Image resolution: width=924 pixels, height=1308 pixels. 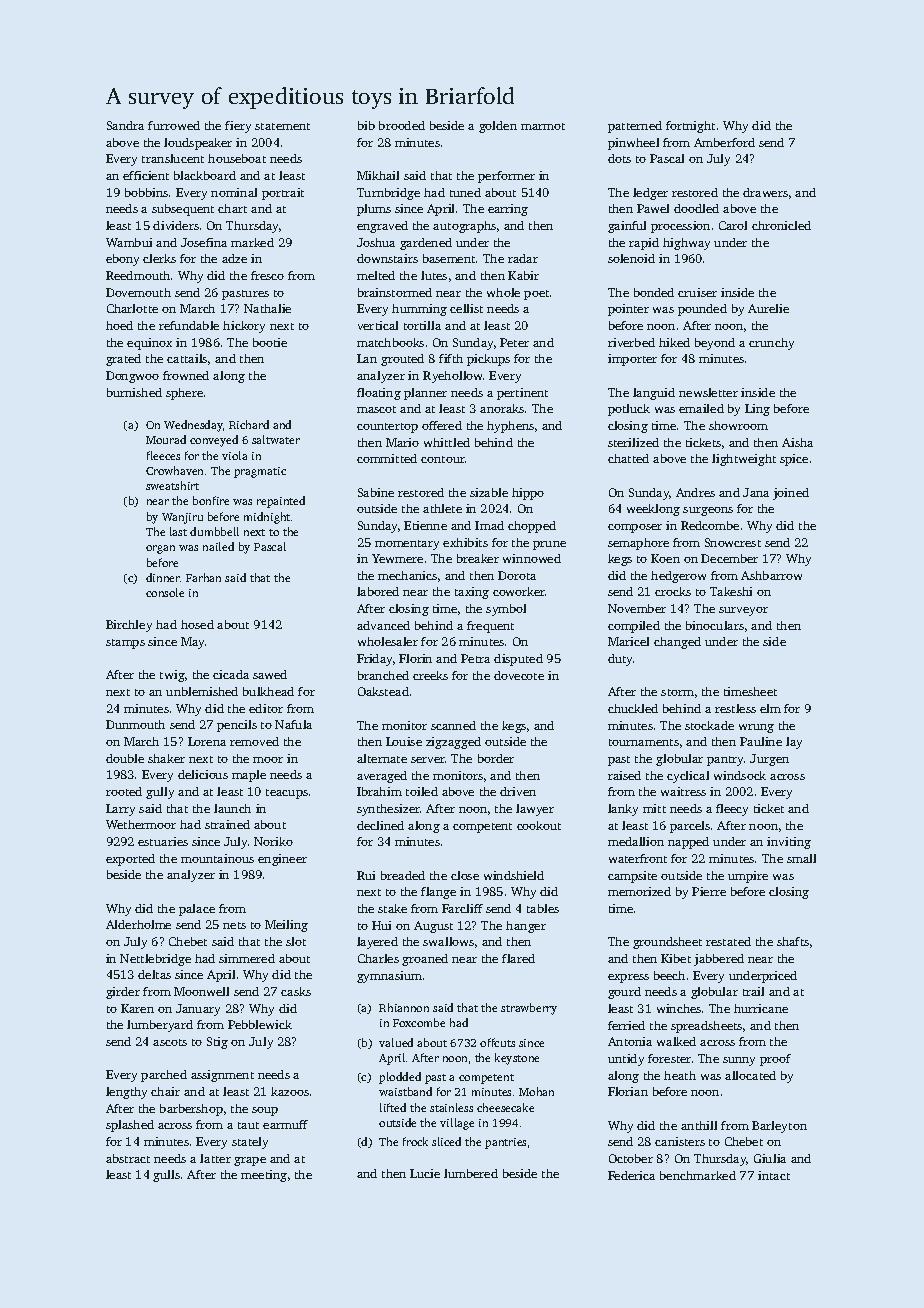 I want to click on furrowed, so click(x=174, y=125).
